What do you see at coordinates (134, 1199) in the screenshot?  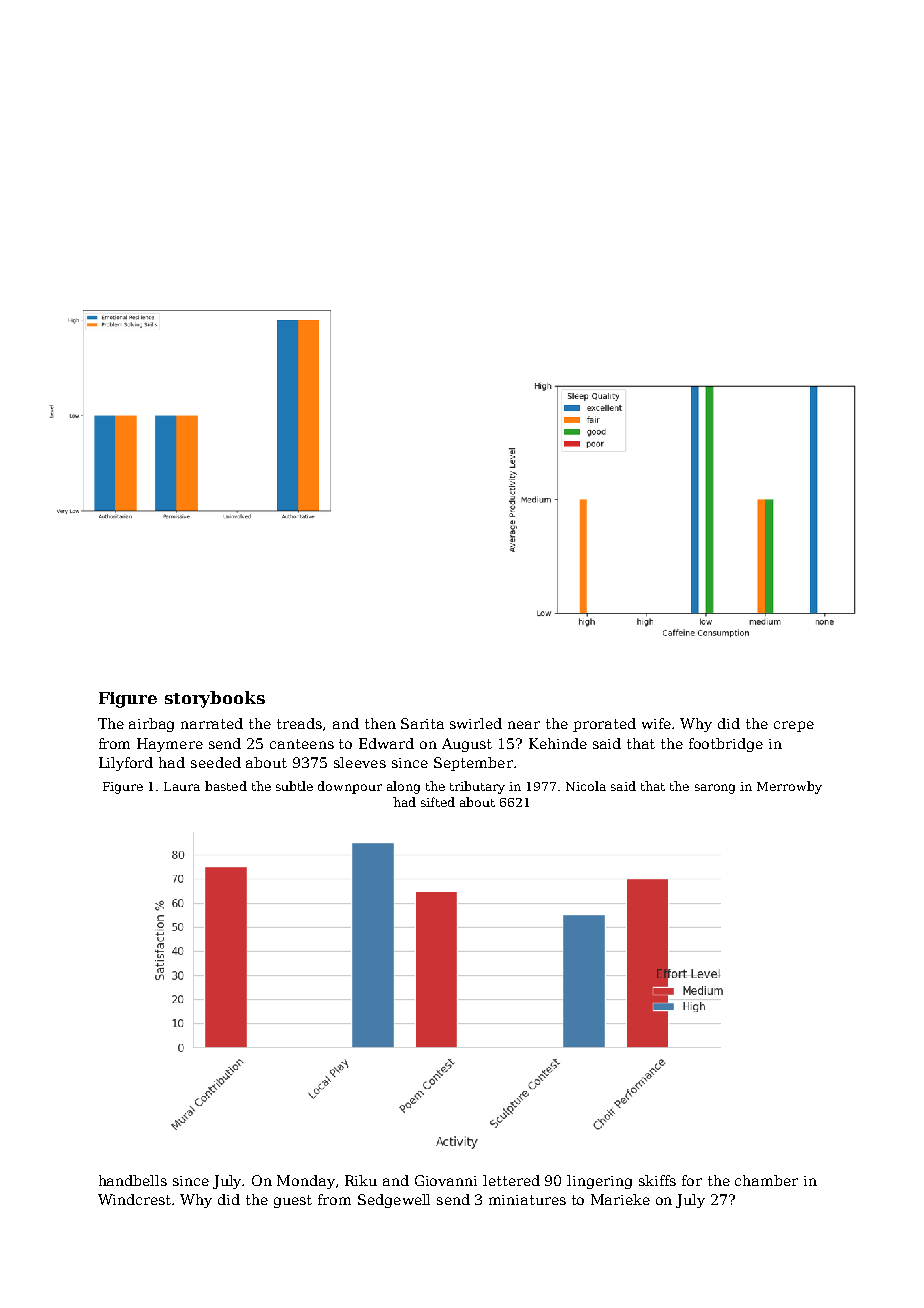 I see `Windcrest` at bounding box center [134, 1199].
